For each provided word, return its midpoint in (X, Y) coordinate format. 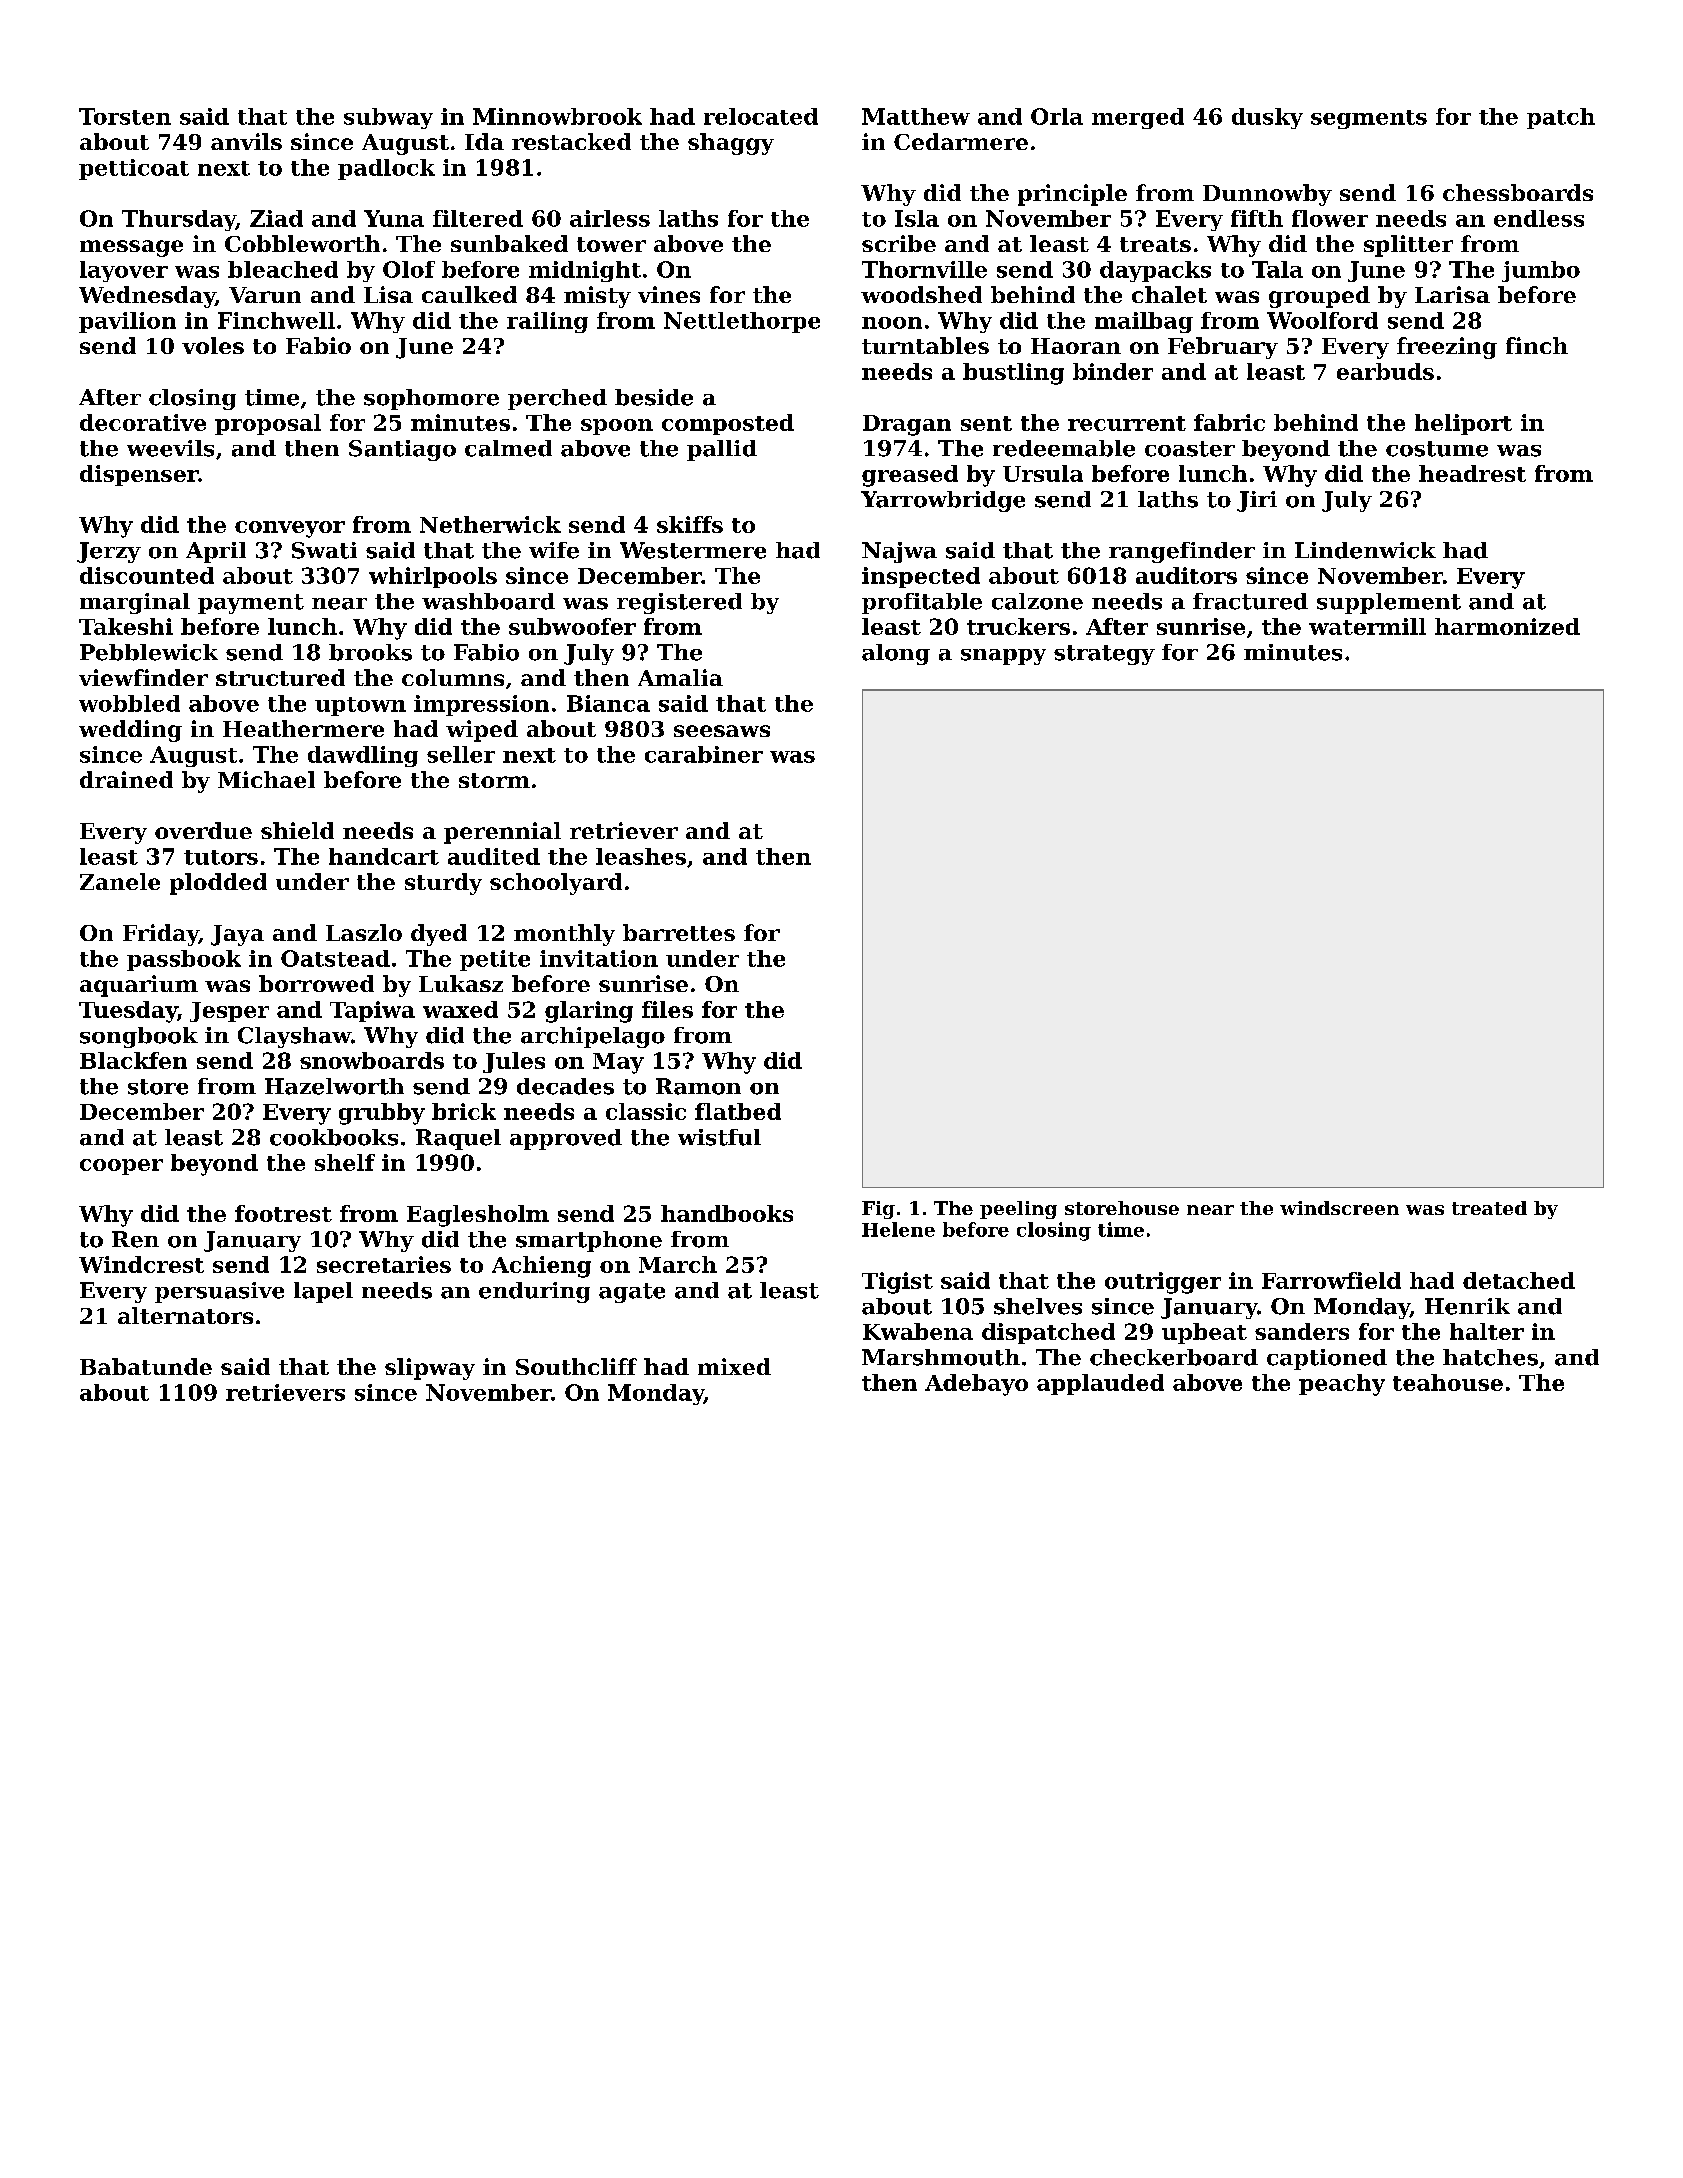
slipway (430, 1369)
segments (1369, 119)
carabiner (704, 754)
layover (124, 271)
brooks (370, 652)
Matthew (916, 116)
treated (1489, 1208)
